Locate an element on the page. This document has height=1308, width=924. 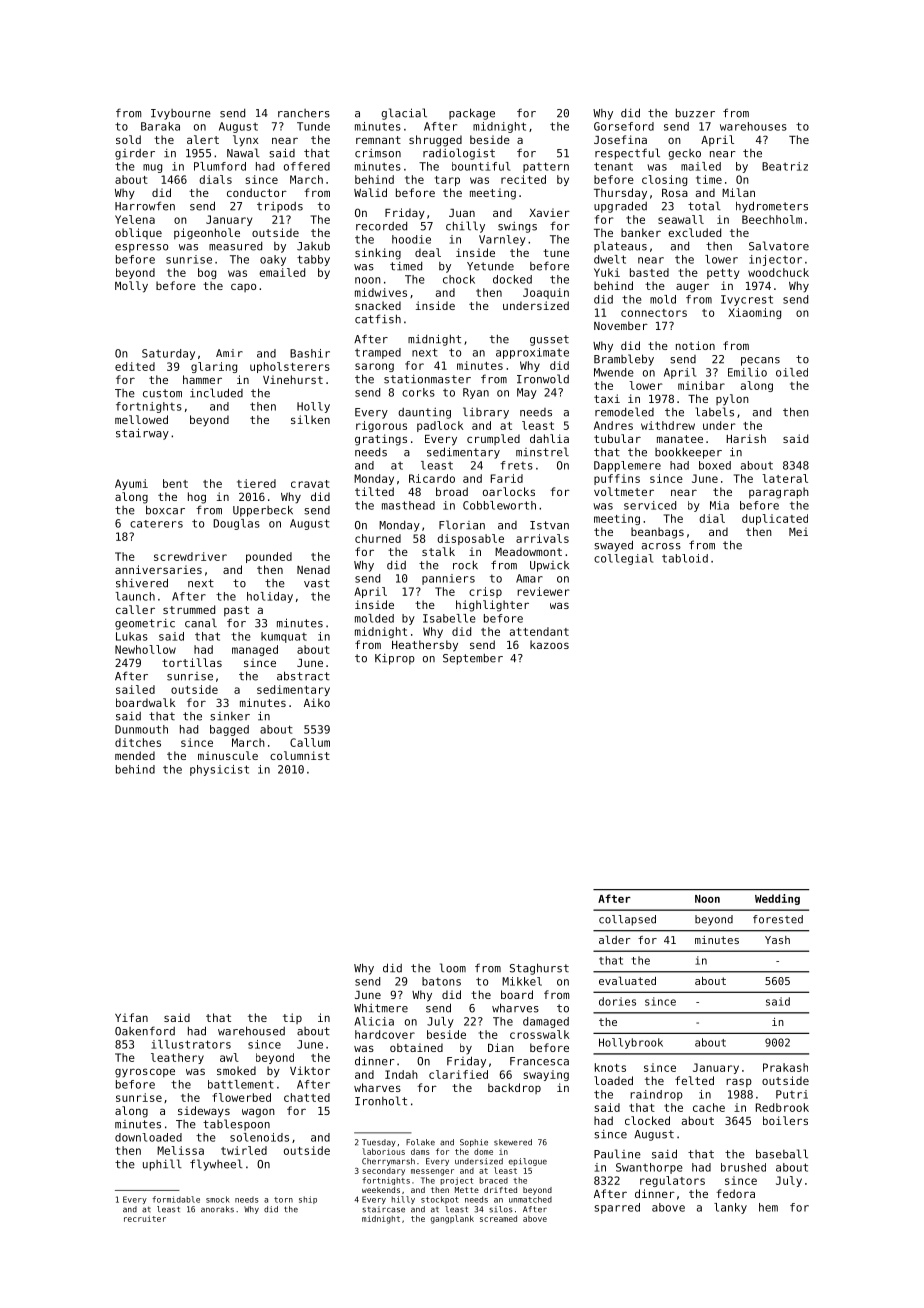
Lukas is located at coordinates (132, 636).
